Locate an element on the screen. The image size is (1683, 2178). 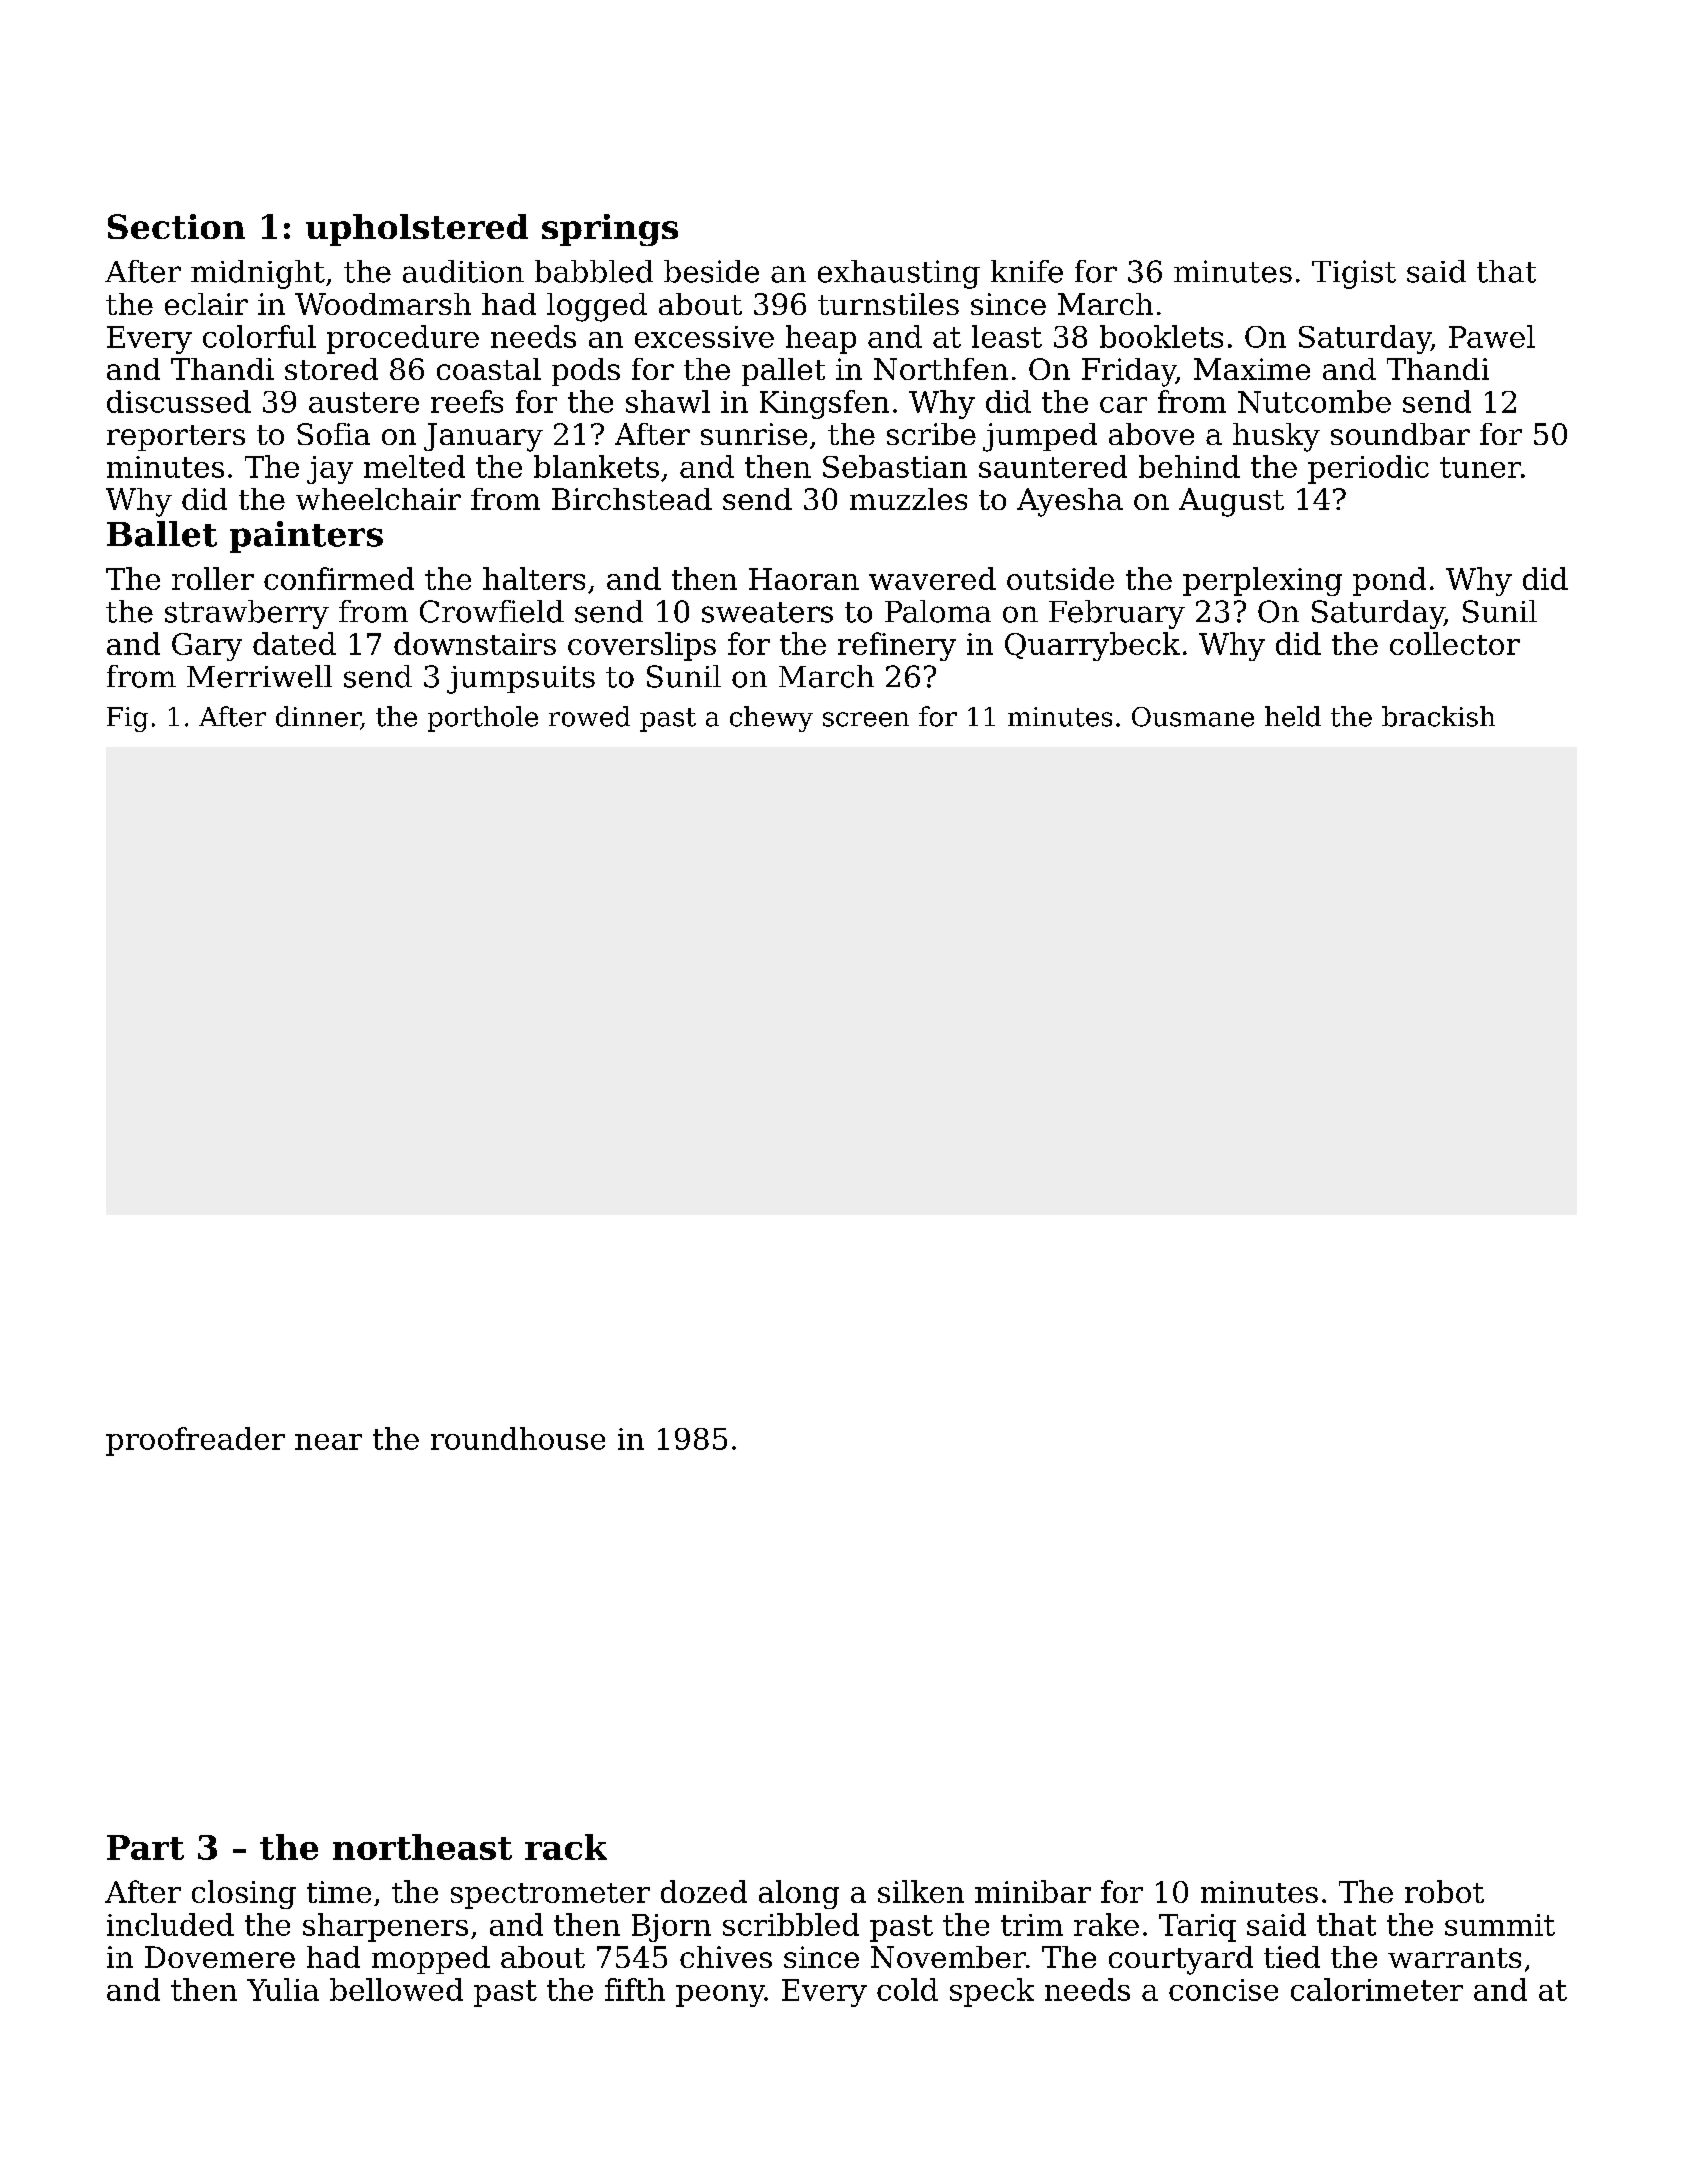
Pawel is located at coordinates (1492, 336).
